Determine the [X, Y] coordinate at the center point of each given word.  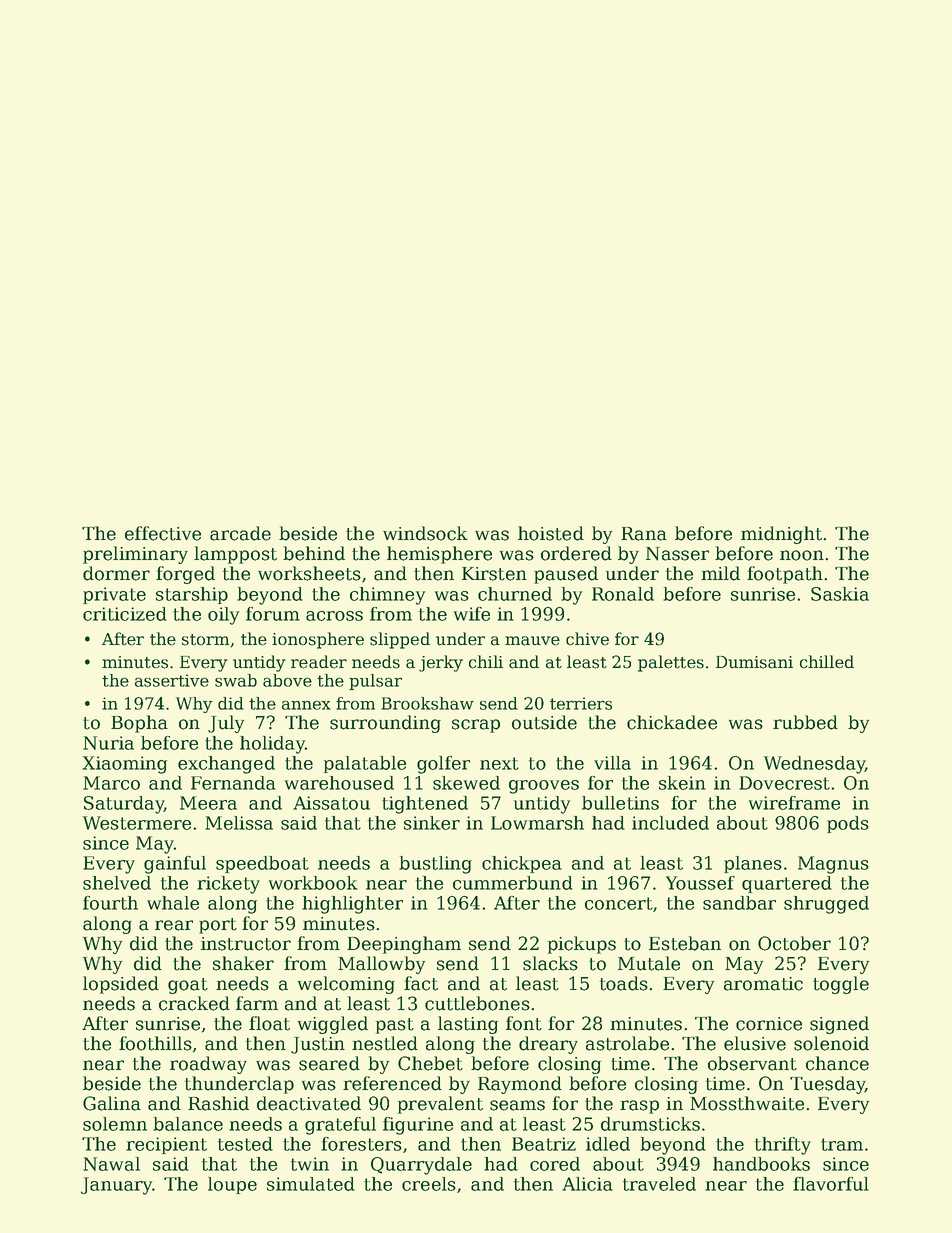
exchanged [226, 765]
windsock [425, 533]
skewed [466, 783]
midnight [781, 535]
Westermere [137, 823]
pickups [582, 945]
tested [245, 1144]
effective [163, 533]
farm [257, 1003]
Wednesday [814, 765]
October [794, 943]
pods [848, 824]
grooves [544, 787]
